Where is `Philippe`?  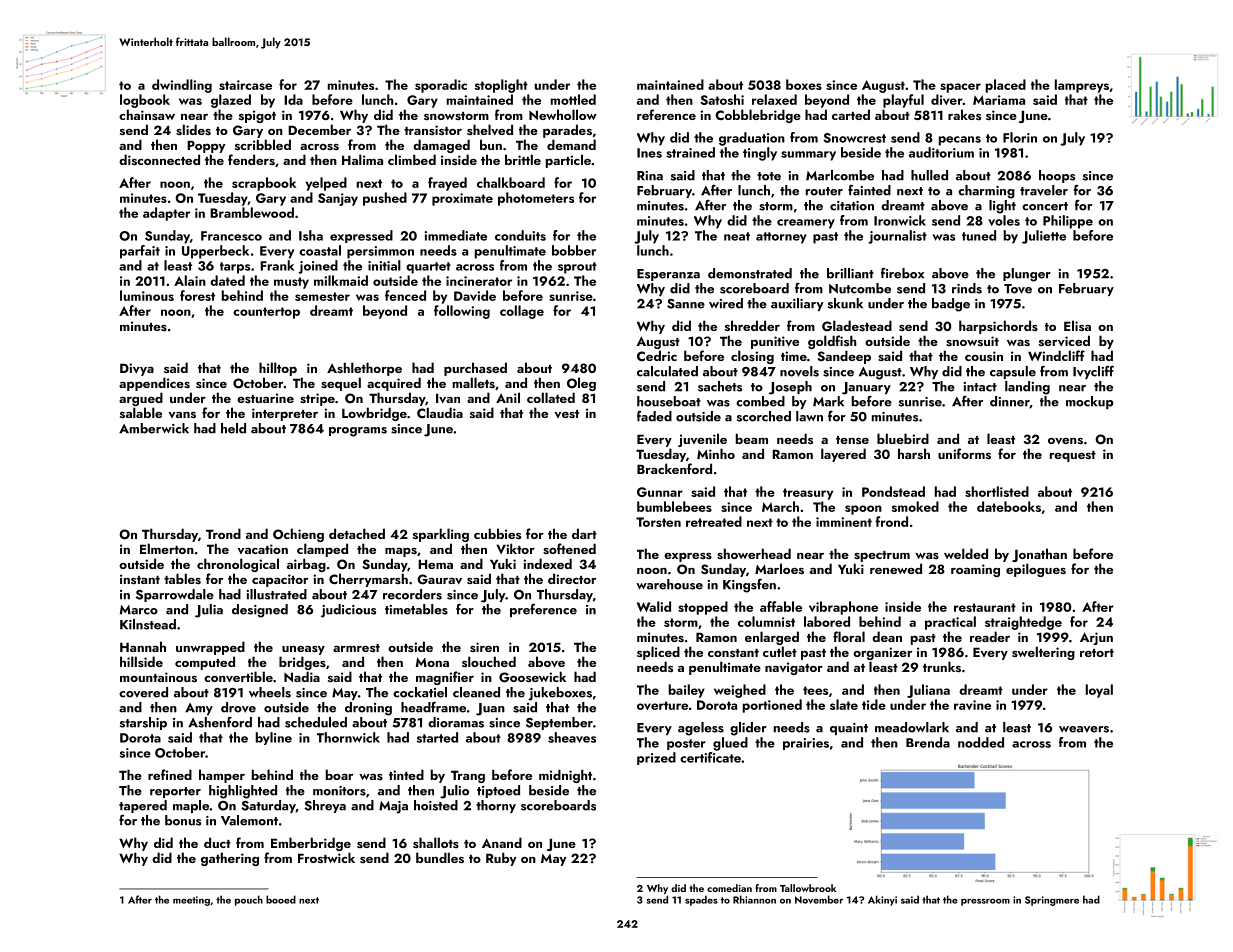
Philippe is located at coordinates (1068, 222).
